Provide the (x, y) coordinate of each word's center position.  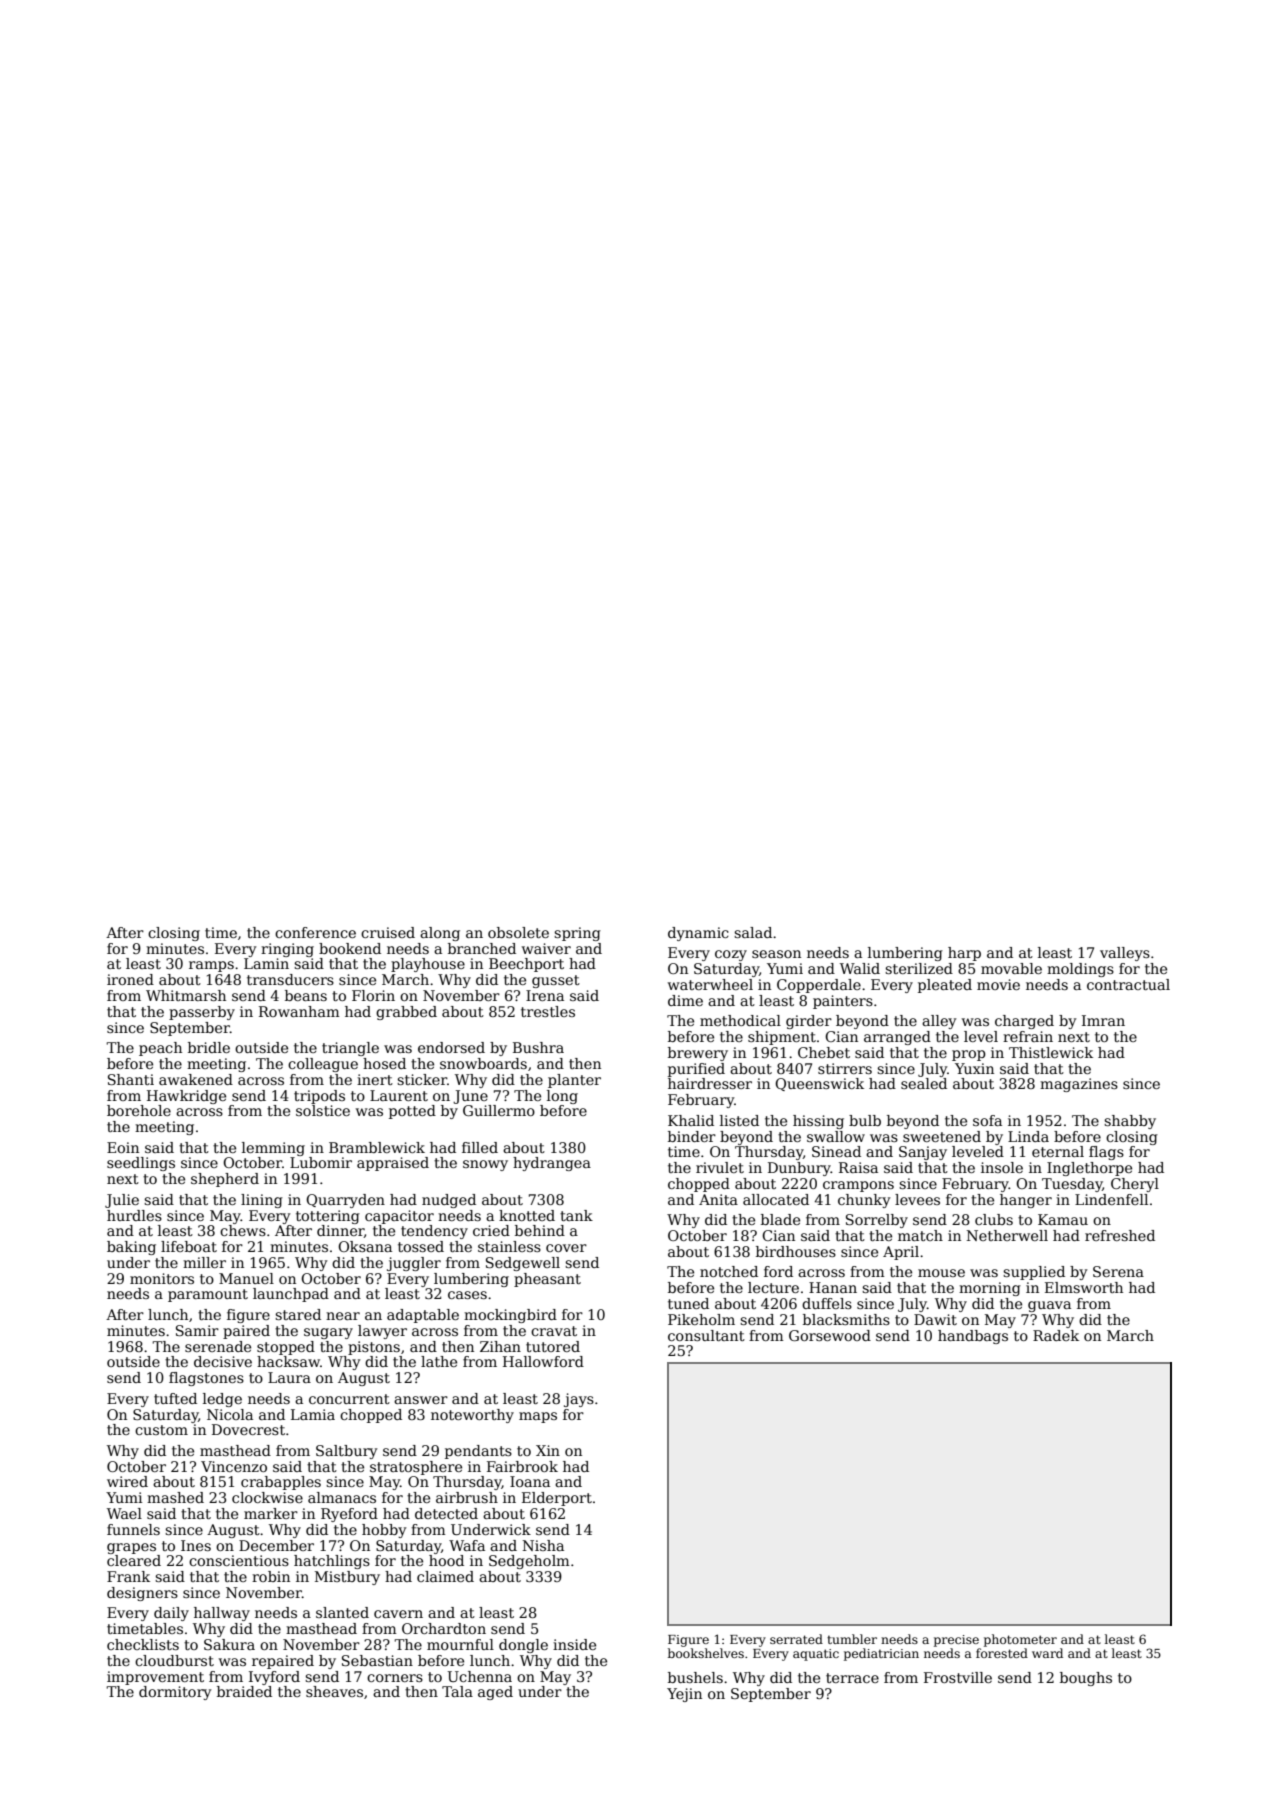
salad (753, 932)
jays (579, 1400)
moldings (1080, 970)
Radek (1056, 1335)
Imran (1103, 1020)
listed (739, 1120)
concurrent (349, 1399)
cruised (388, 932)
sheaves (334, 1691)
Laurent (399, 1095)
